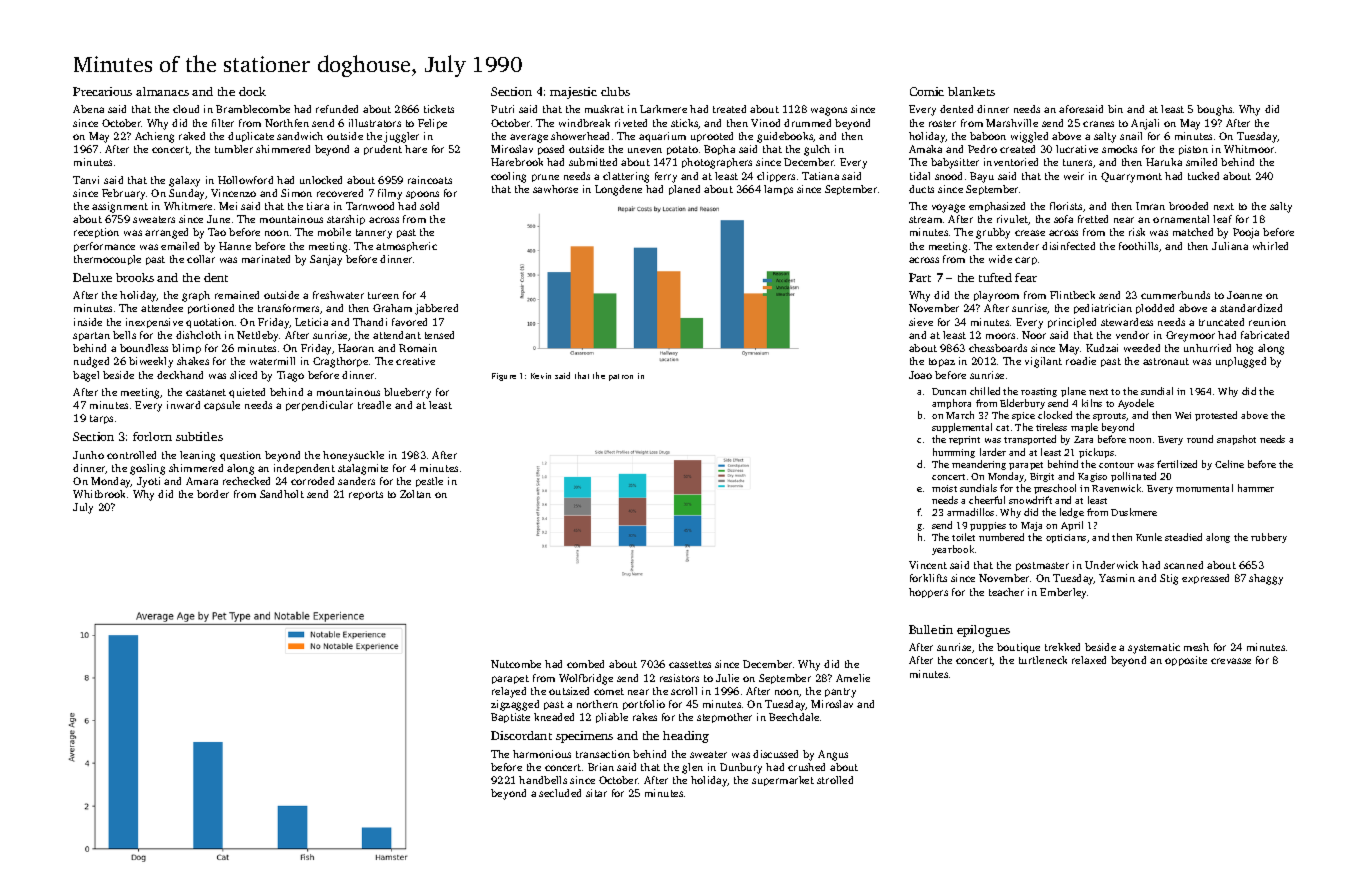  I want to click on Kevin, so click(541, 376).
